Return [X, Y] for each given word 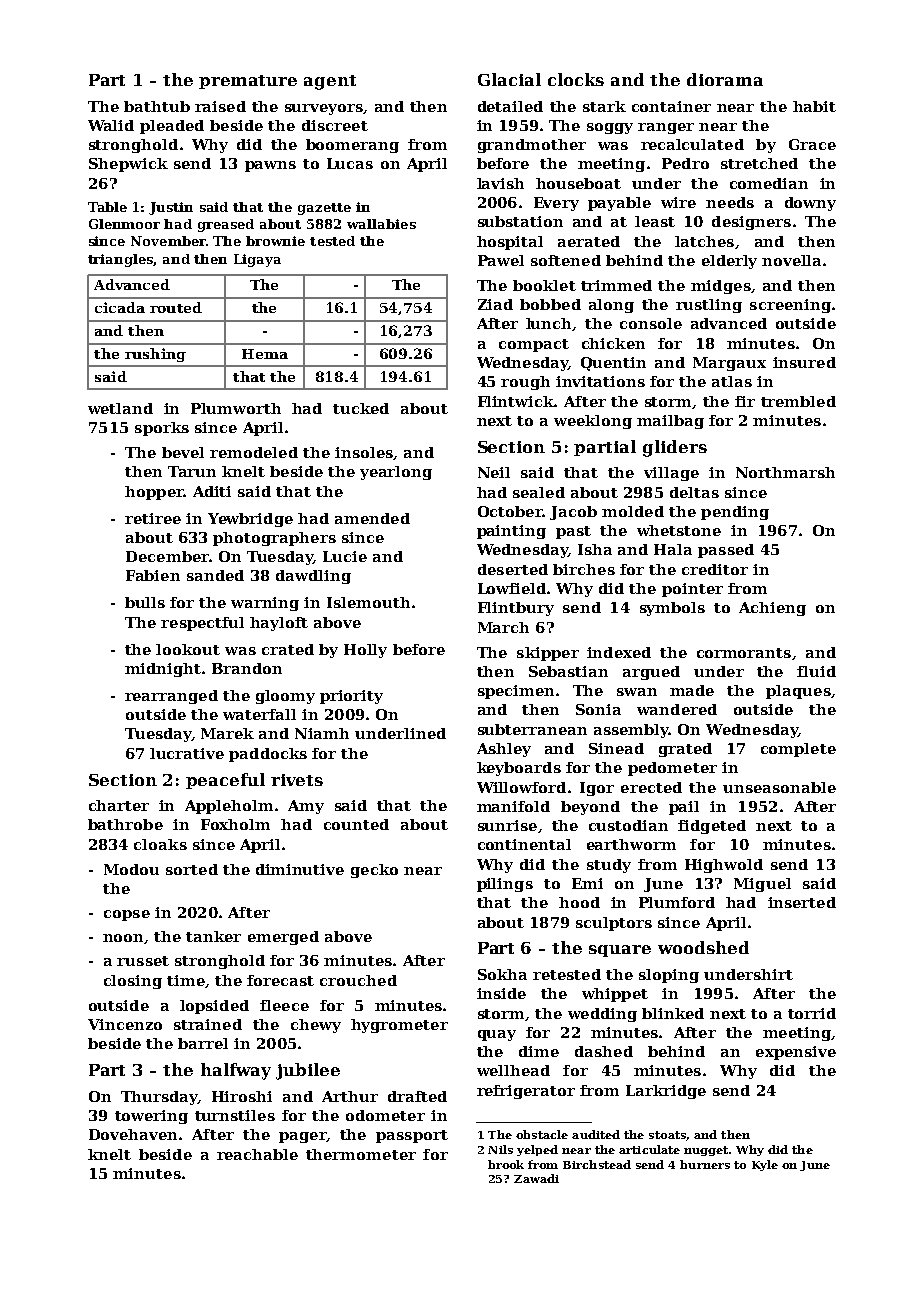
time [186, 980]
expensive [796, 1053]
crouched [358, 980]
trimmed [616, 285]
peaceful [225, 781]
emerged [283, 938]
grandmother [532, 146]
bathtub [157, 106]
